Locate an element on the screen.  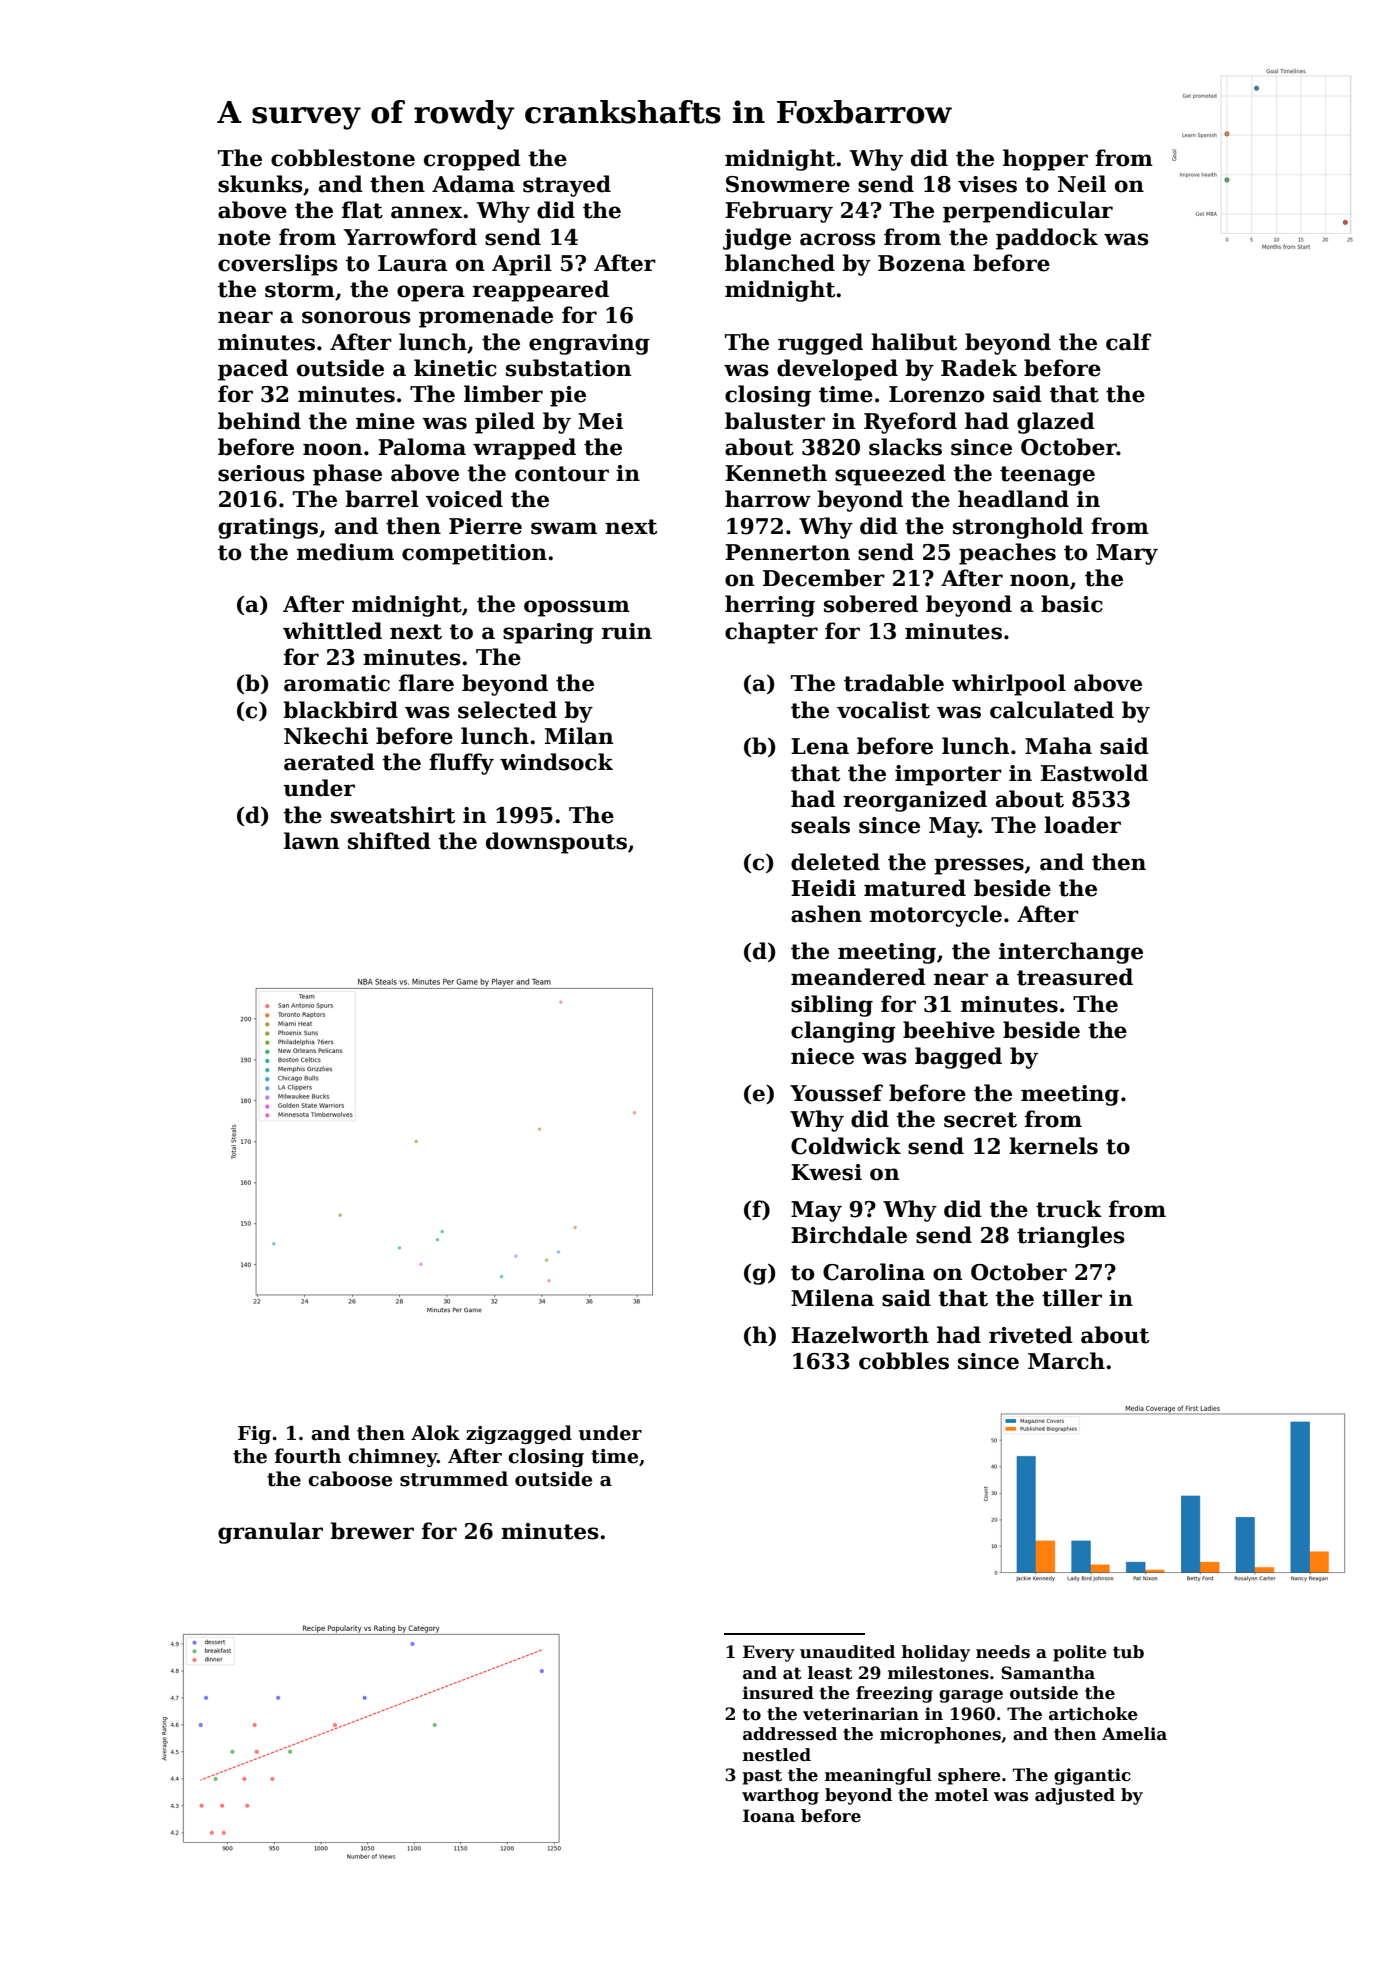
paced is located at coordinates (253, 370).
